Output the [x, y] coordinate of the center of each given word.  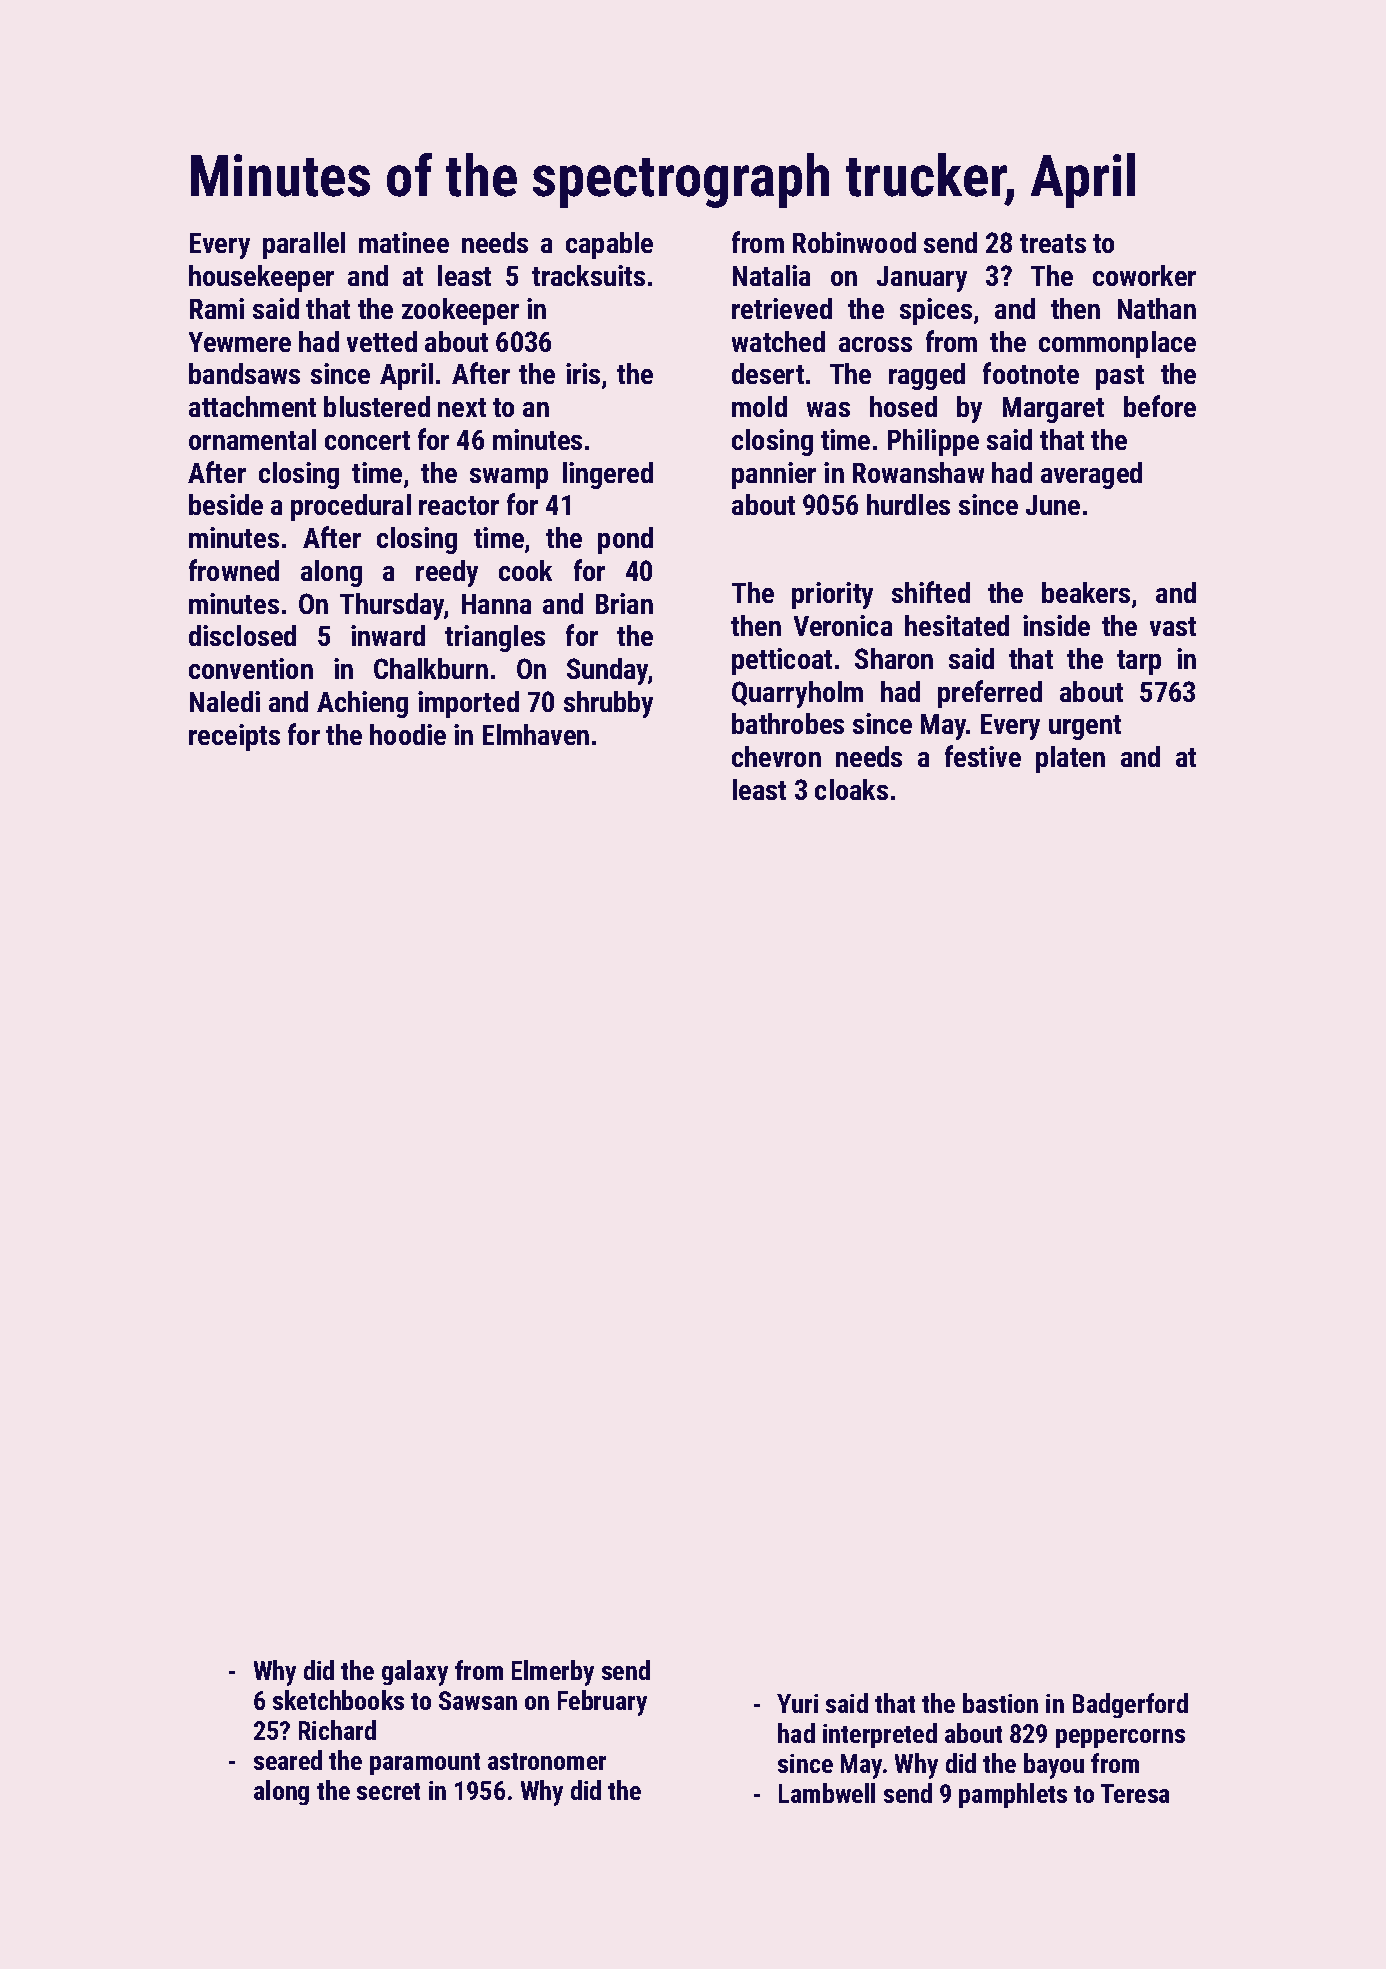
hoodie [408, 734]
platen [1070, 759]
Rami [217, 308]
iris [583, 373]
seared [288, 1760]
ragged [927, 376]
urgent [1085, 727]
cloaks [851, 789]
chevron [776, 756]
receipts [234, 737]
